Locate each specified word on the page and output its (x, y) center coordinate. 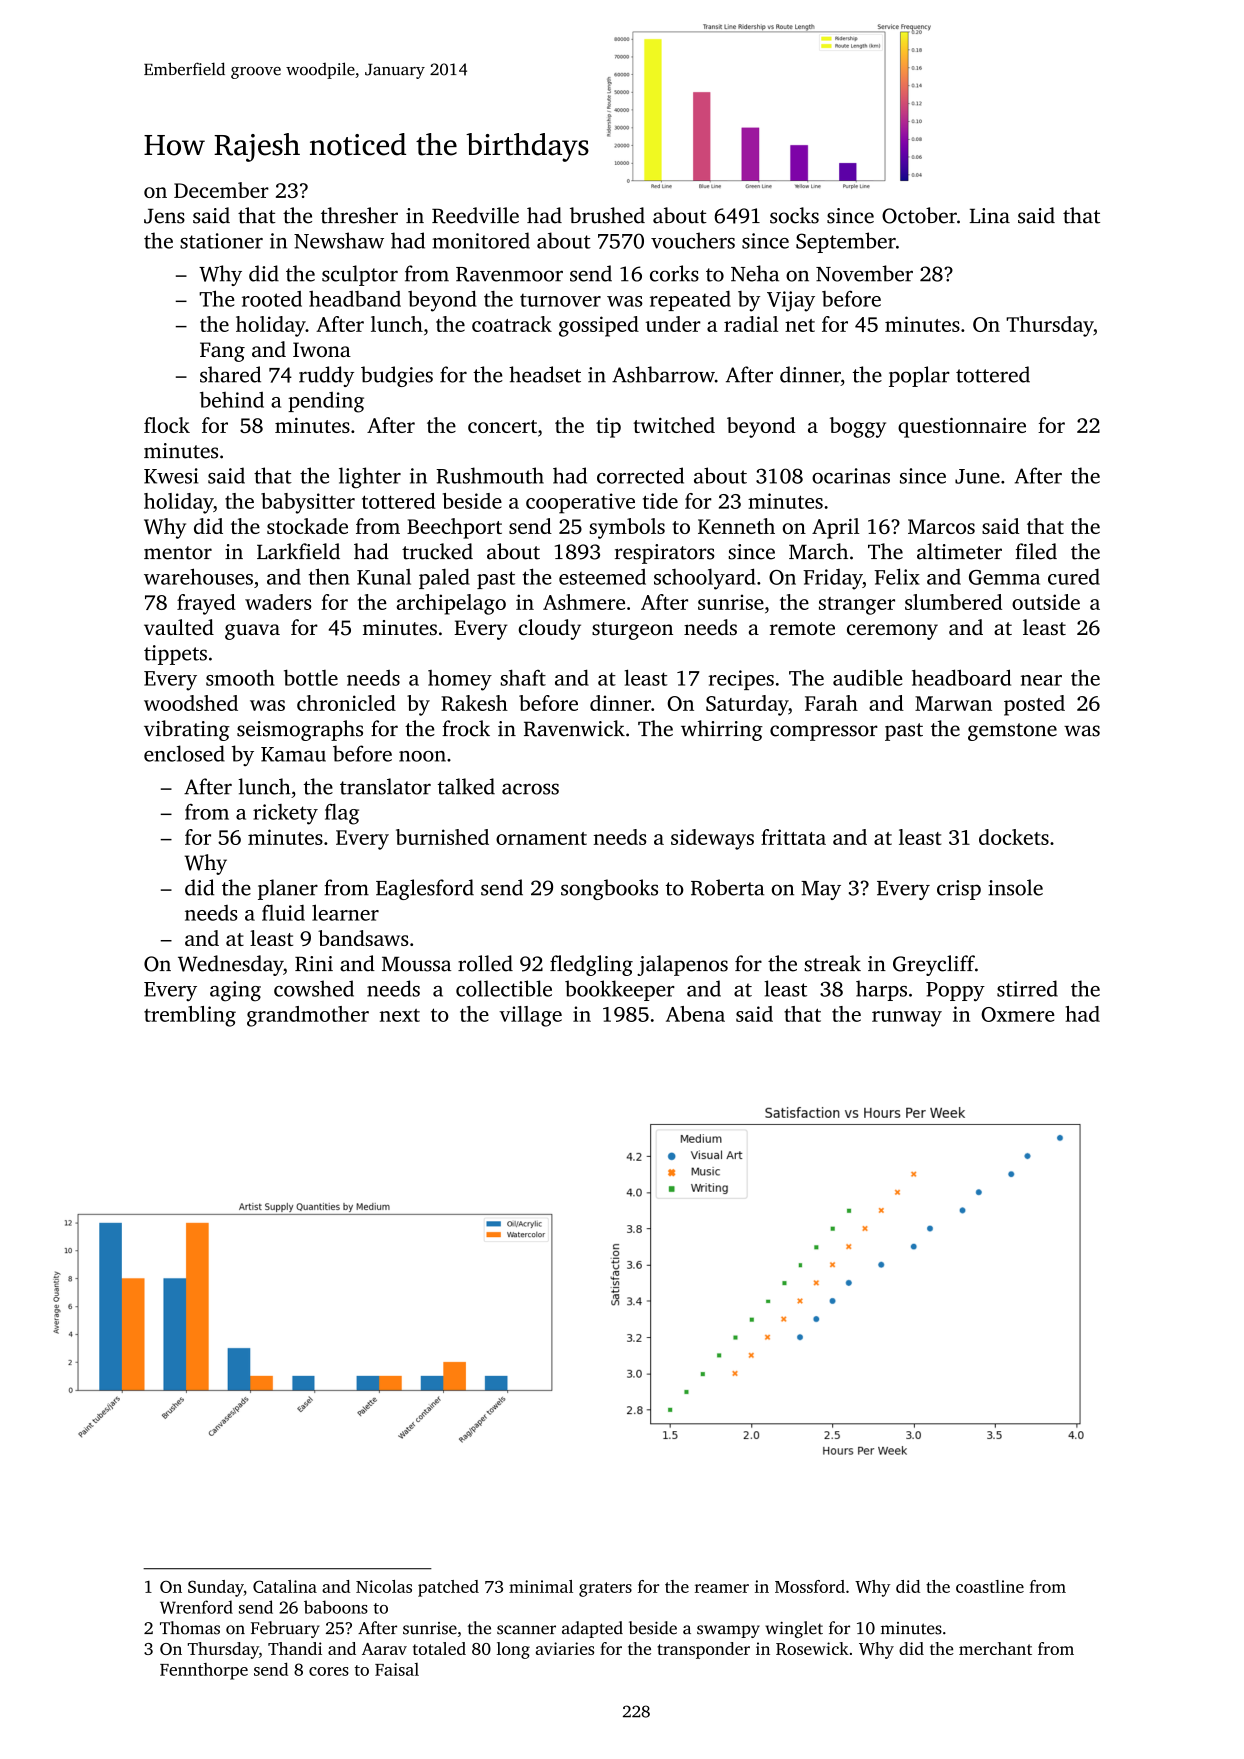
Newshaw (339, 240)
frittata (793, 837)
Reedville (475, 215)
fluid (283, 913)
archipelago (451, 604)
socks (794, 215)
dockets (1014, 837)
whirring (722, 730)
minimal (541, 1586)
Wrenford (196, 1607)
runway (907, 1019)
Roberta (728, 887)
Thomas (190, 1628)
